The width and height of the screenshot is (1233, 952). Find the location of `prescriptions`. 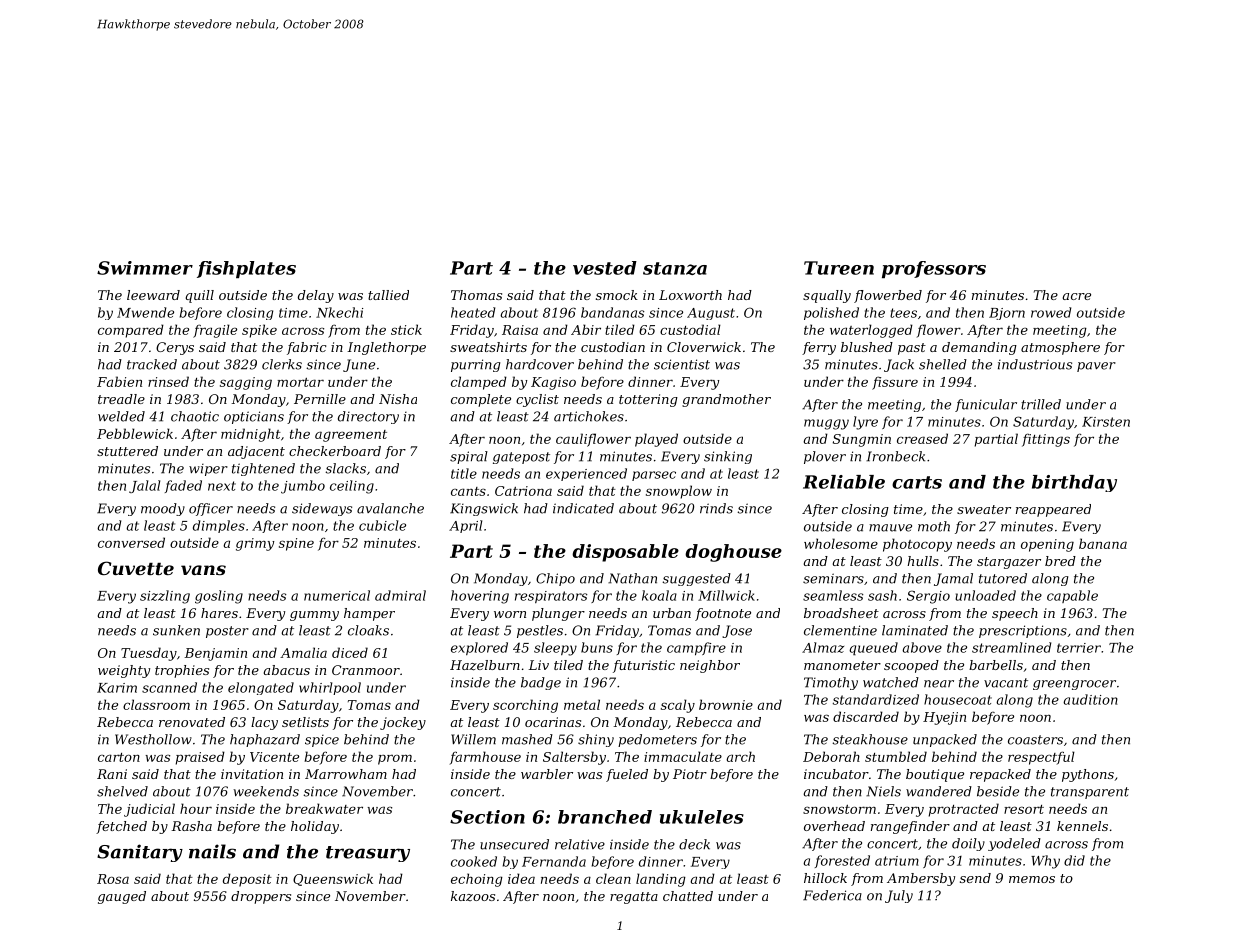

prescriptions is located at coordinates (1023, 631).
